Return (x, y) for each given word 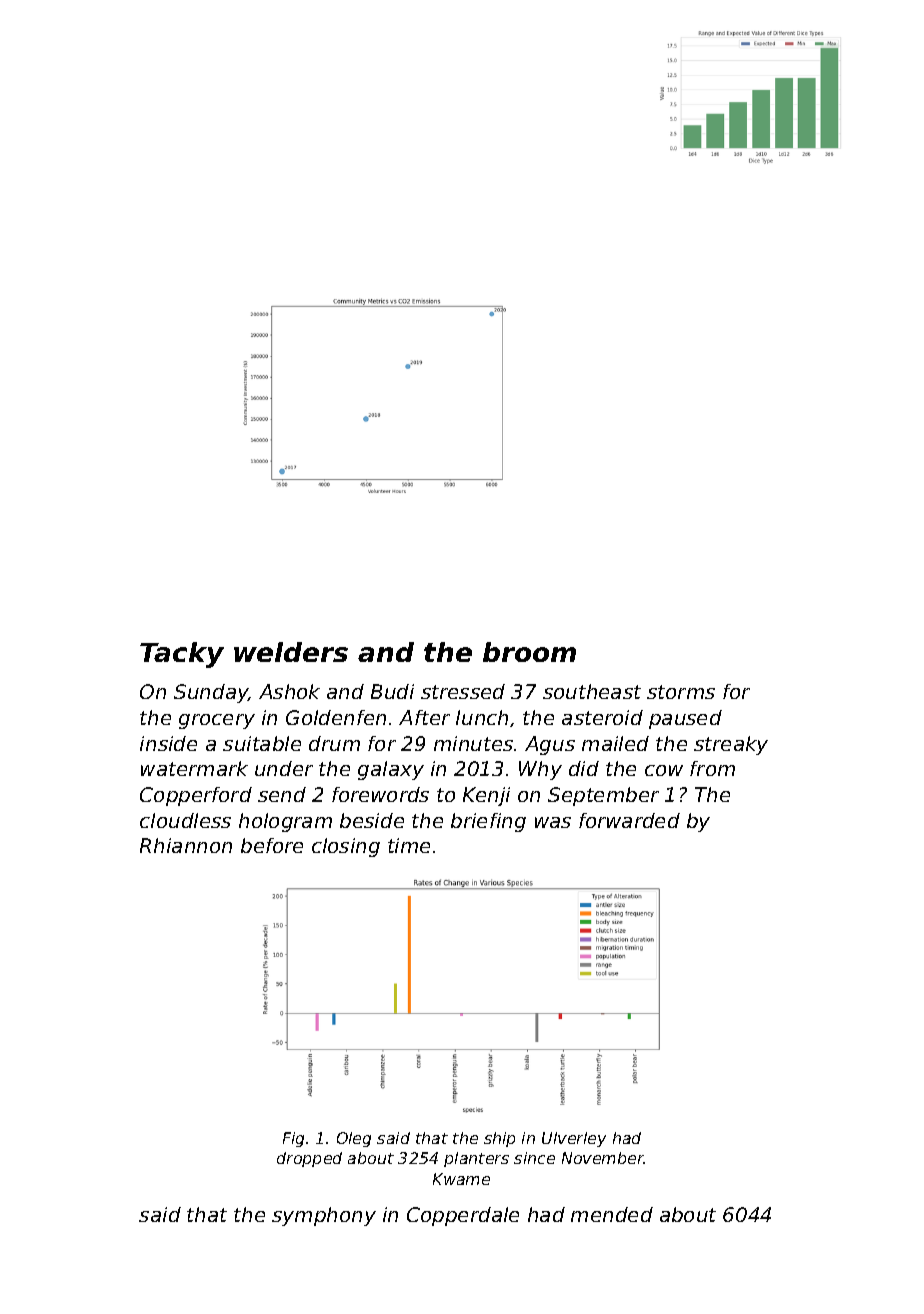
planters (476, 1159)
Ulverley (574, 1139)
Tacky (182, 655)
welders (291, 652)
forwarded (629, 820)
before (272, 845)
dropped (309, 1159)
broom (529, 652)
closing (346, 847)
